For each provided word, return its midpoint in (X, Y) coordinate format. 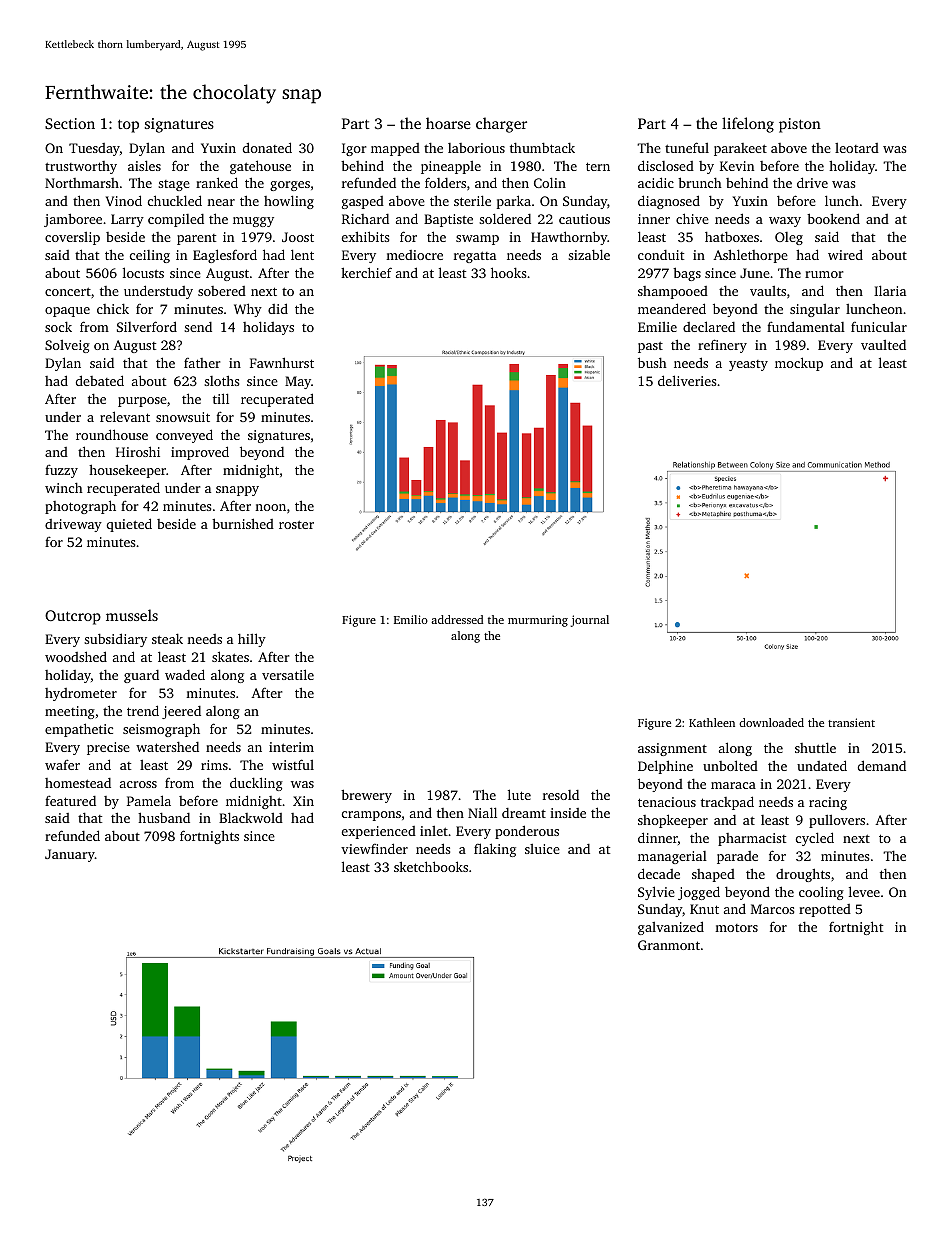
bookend (833, 218)
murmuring (538, 621)
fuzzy (61, 471)
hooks (508, 272)
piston (800, 125)
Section (70, 123)
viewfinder (374, 848)
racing (828, 803)
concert (68, 291)
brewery (366, 796)
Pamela (149, 800)
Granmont (669, 945)
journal (590, 621)
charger (501, 125)
